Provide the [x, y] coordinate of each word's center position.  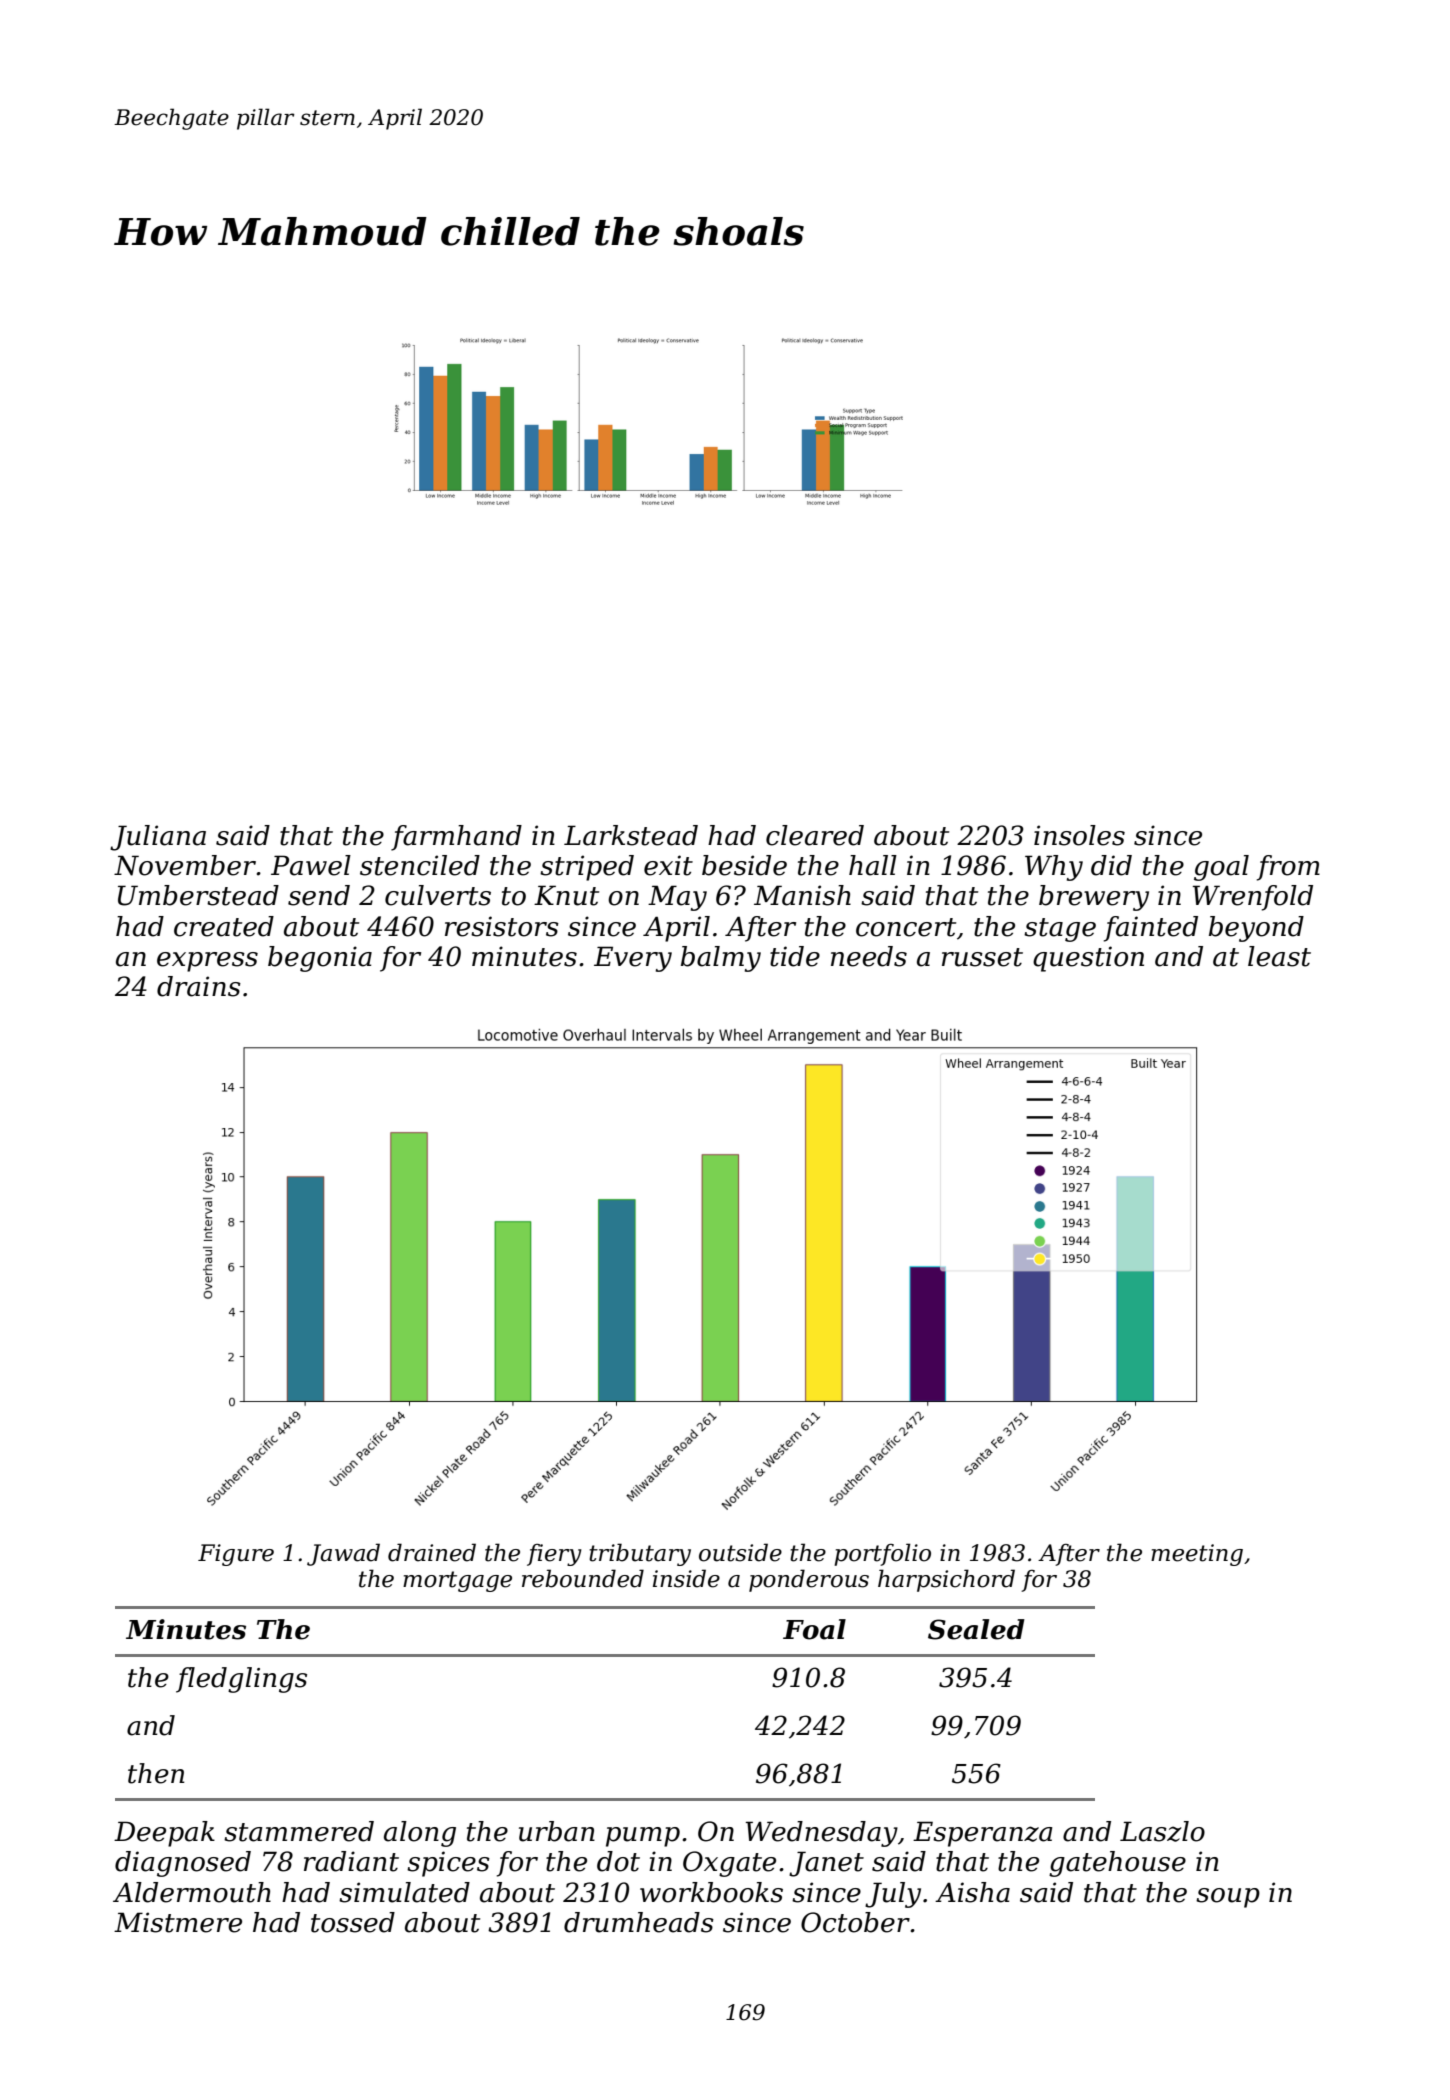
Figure [236, 1555]
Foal [814, 1629]
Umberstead [198, 895]
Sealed [976, 1629]
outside [740, 1552]
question [1088, 959]
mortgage [457, 1581]
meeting [1197, 1555]
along [420, 1834]
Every [633, 959]
